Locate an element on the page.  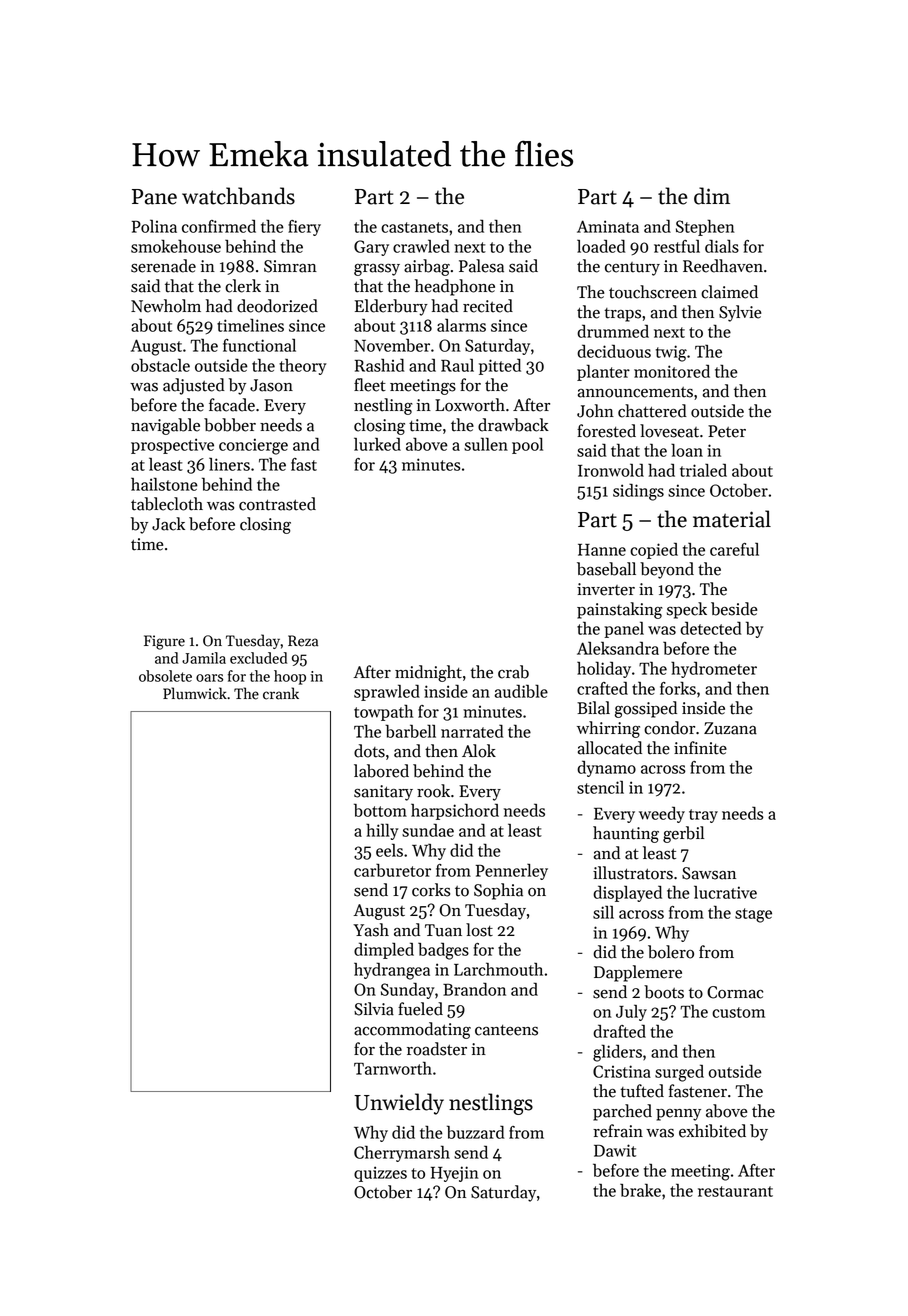
watchbands is located at coordinates (238, 196).
